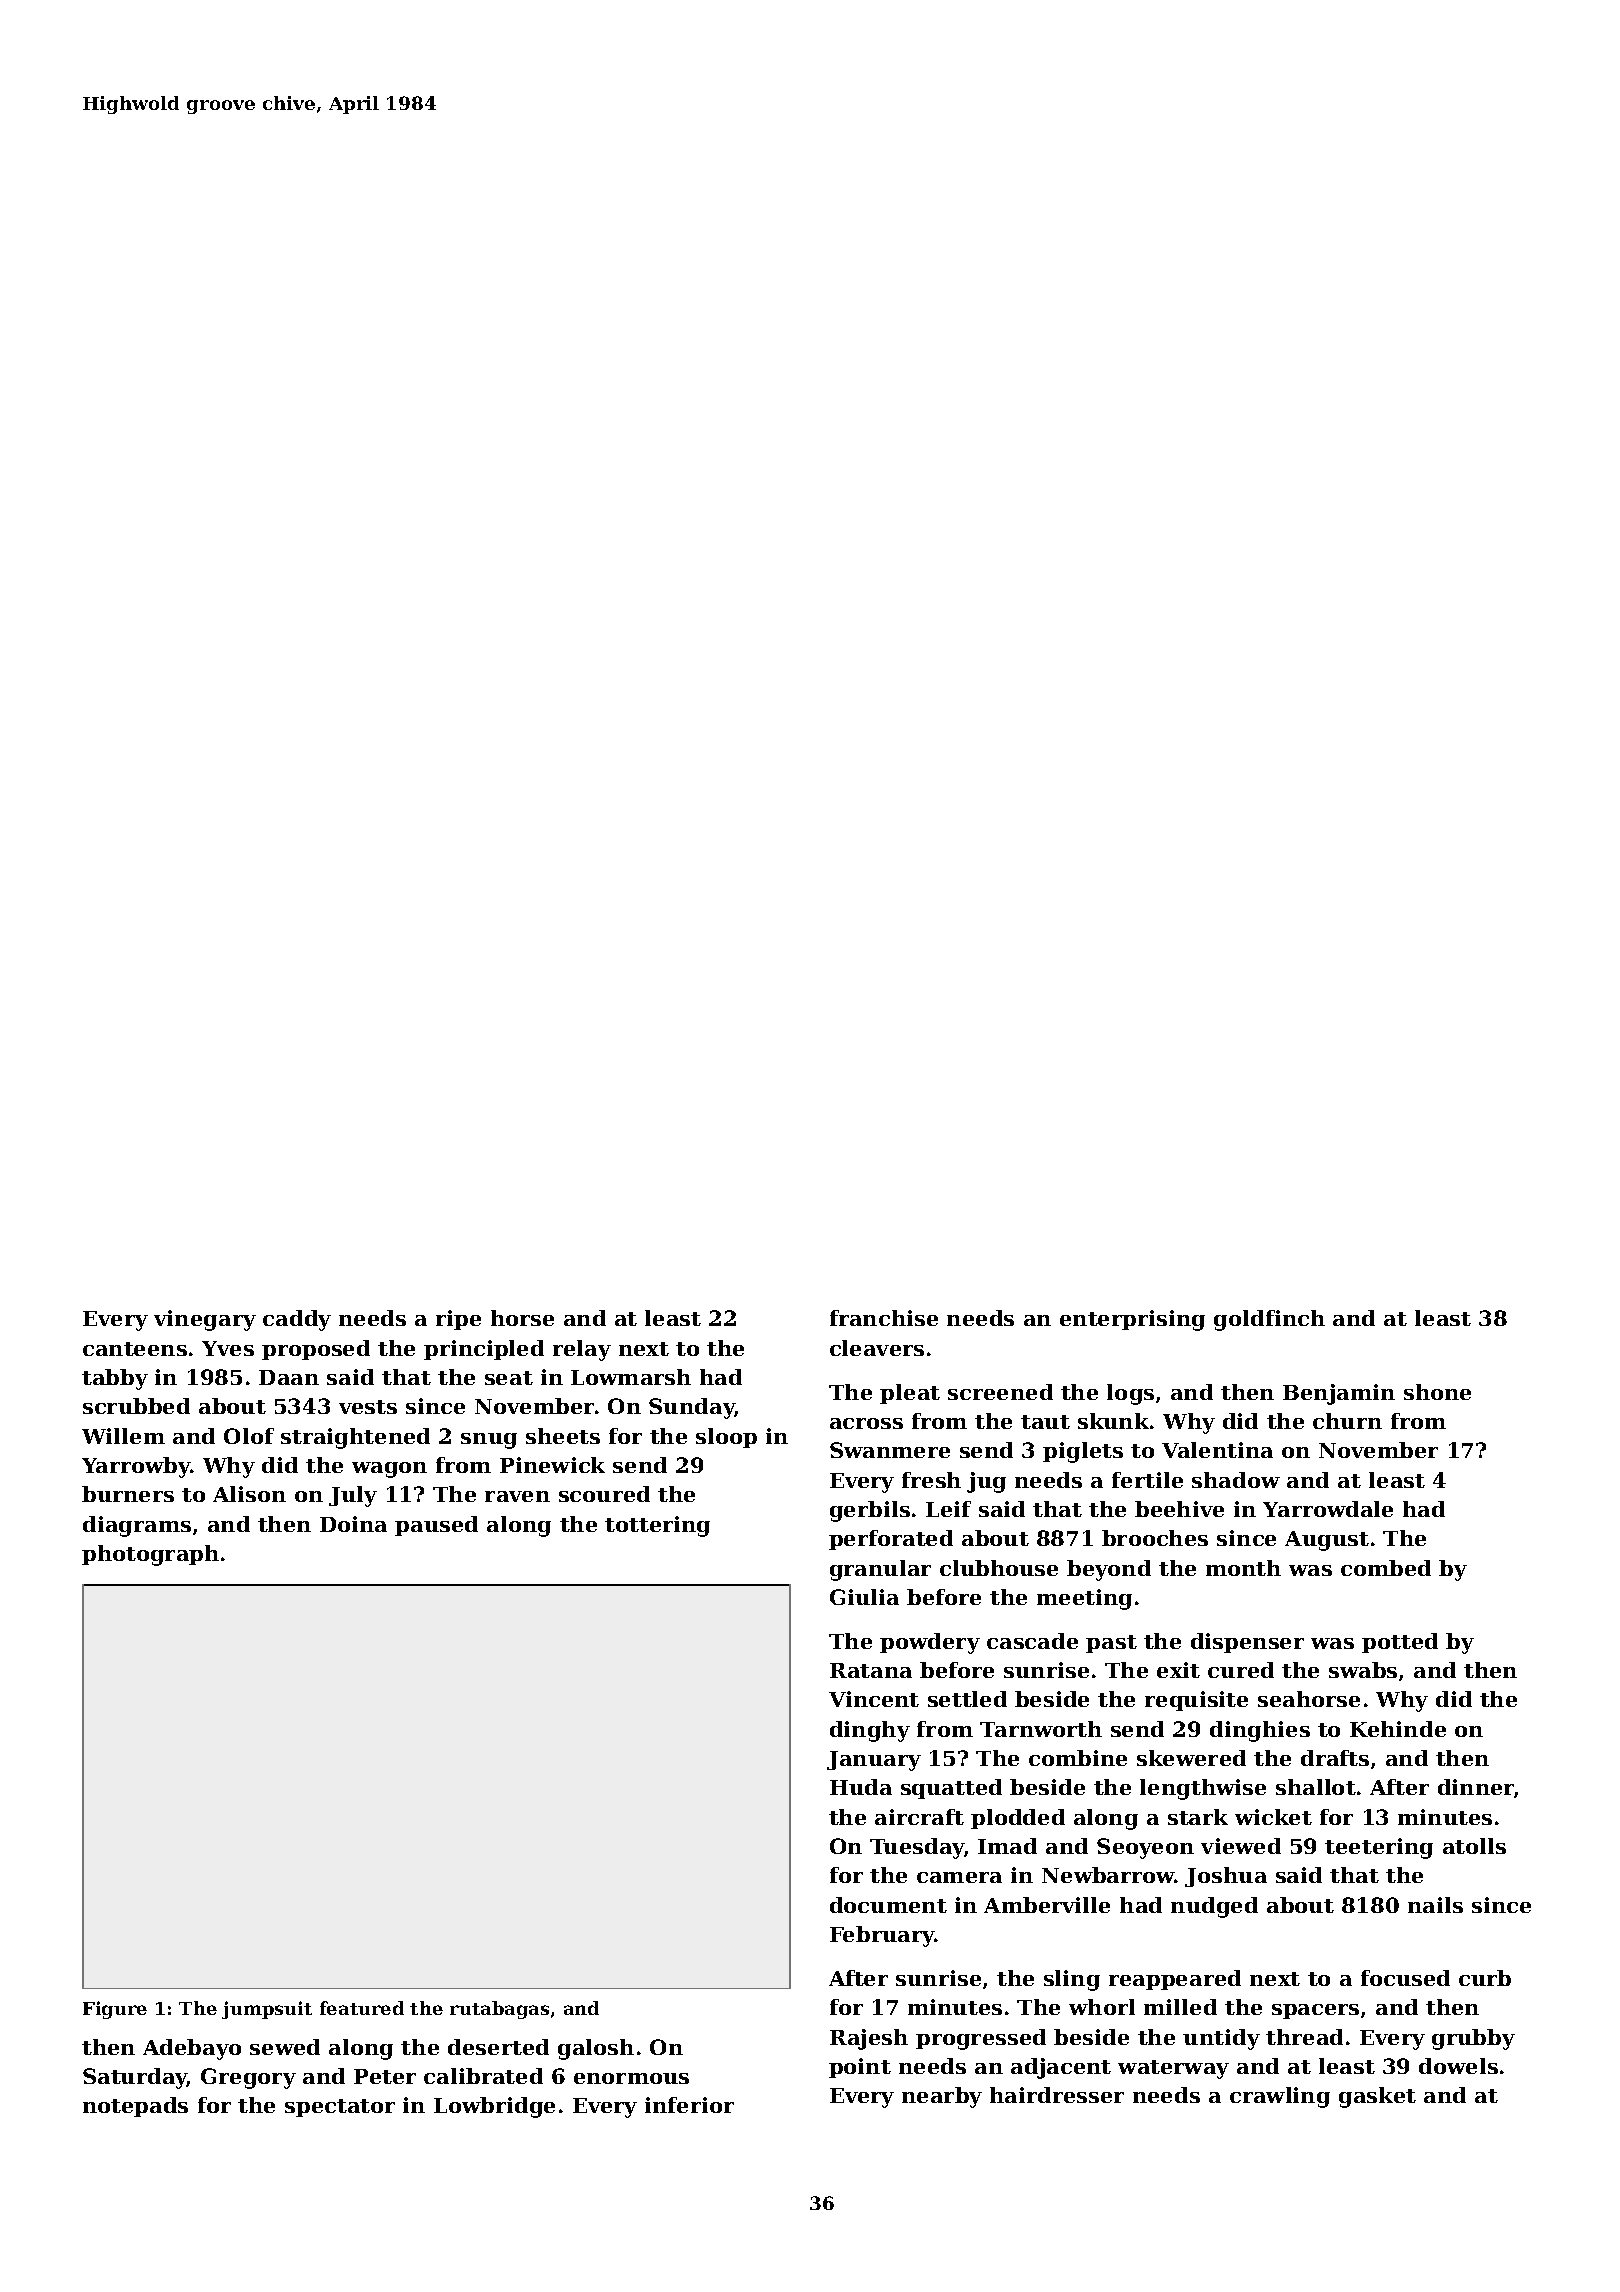  Describe the element at coordinates (368, 1407) in the page. I see `vests` at that location.
